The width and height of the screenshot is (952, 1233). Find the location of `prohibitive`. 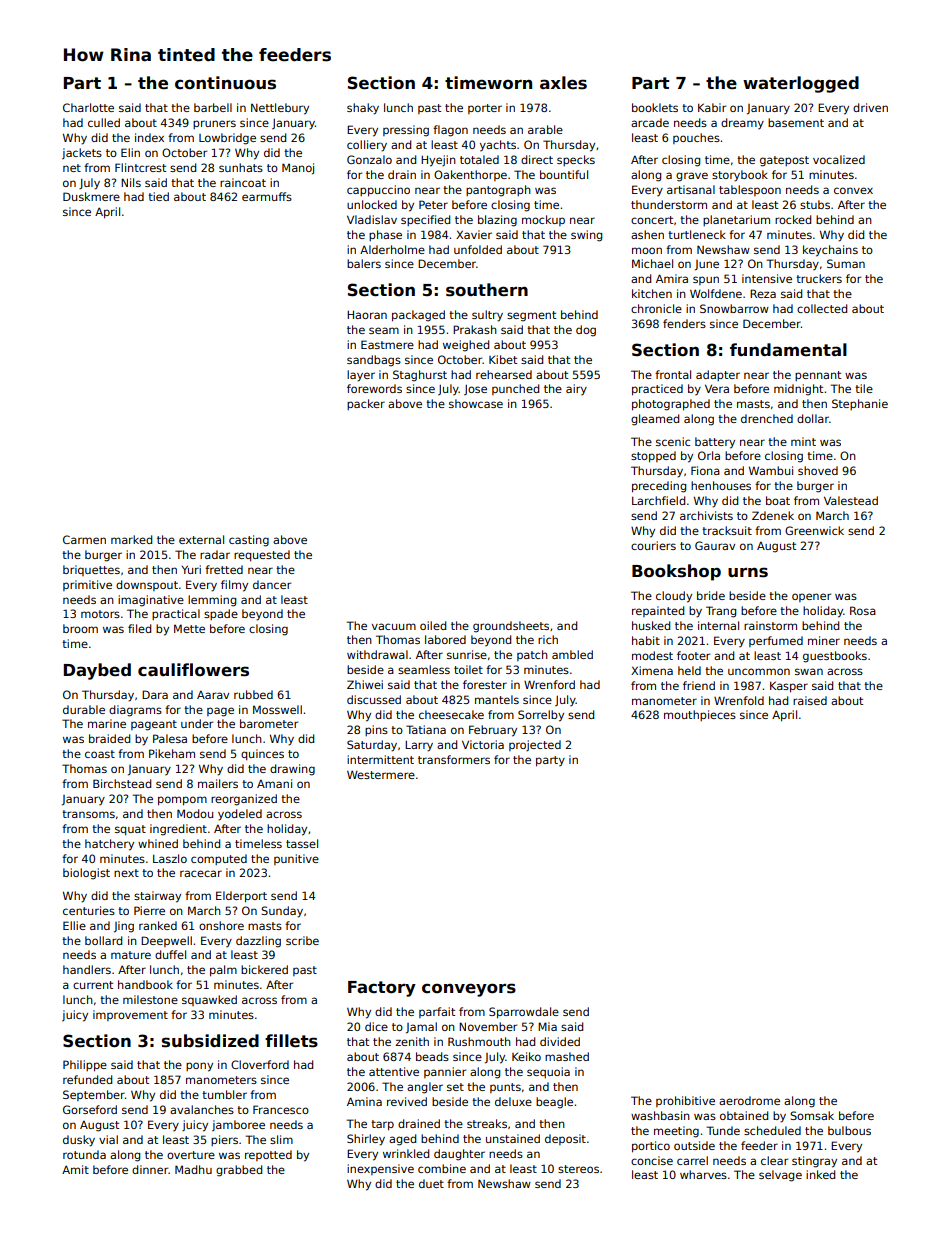

prohibitive is located at coordinates (685, 1101).
